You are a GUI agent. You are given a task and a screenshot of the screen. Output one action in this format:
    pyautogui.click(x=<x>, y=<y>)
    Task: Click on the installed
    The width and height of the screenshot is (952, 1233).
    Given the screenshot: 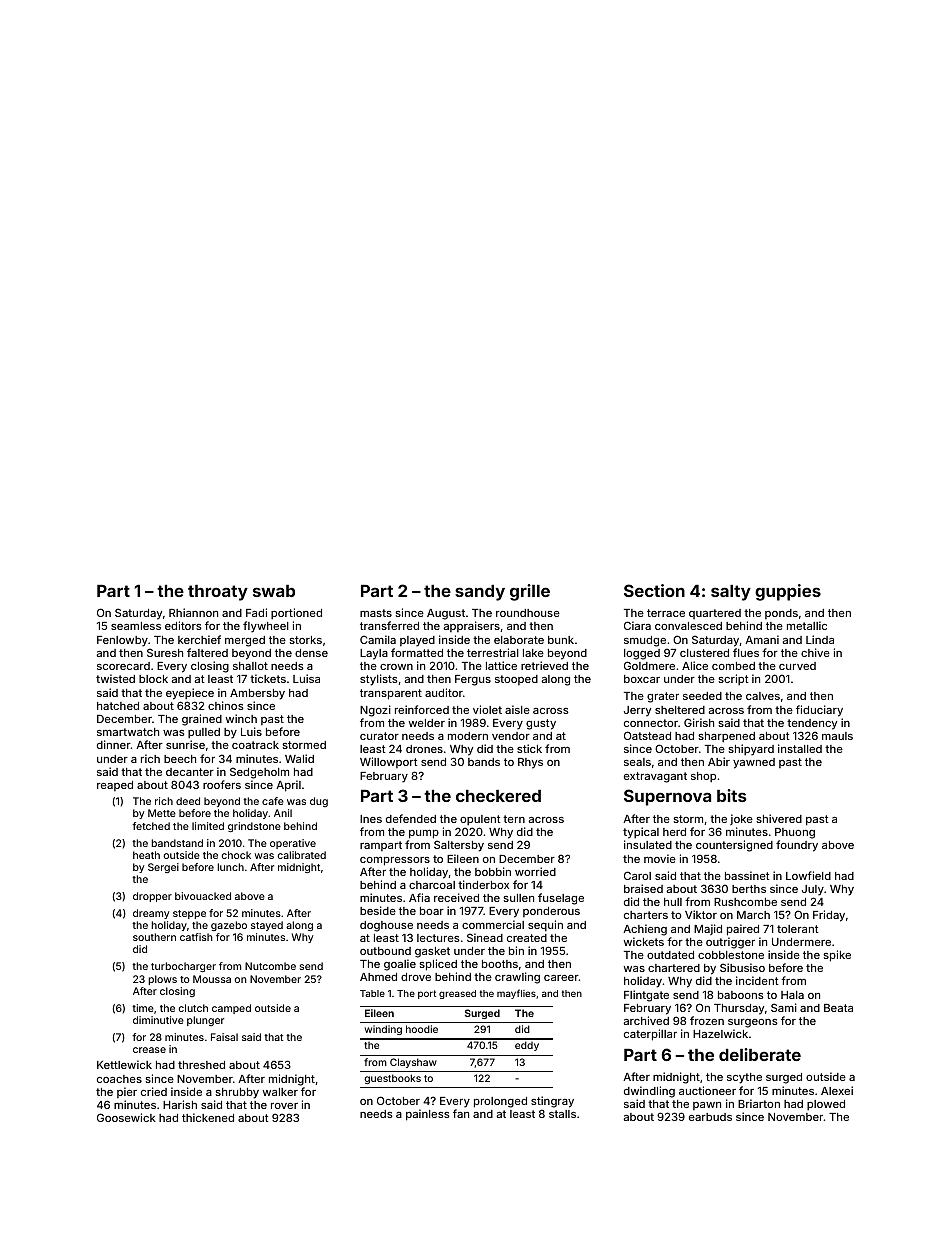 What is the action you would take?
    pyautogui.click(x=800, y=748)
